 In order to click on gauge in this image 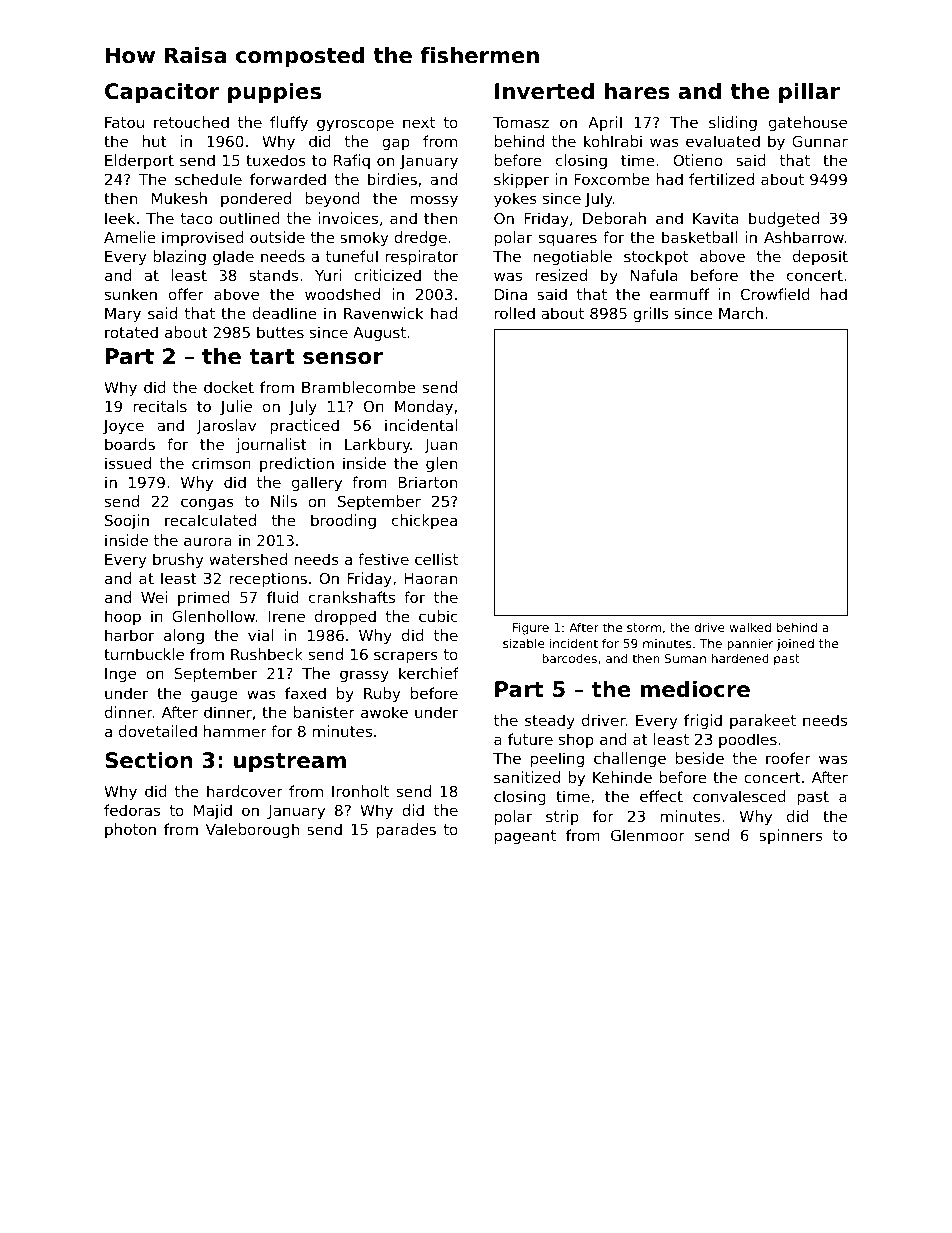, I will do `click(214, 696)`.
